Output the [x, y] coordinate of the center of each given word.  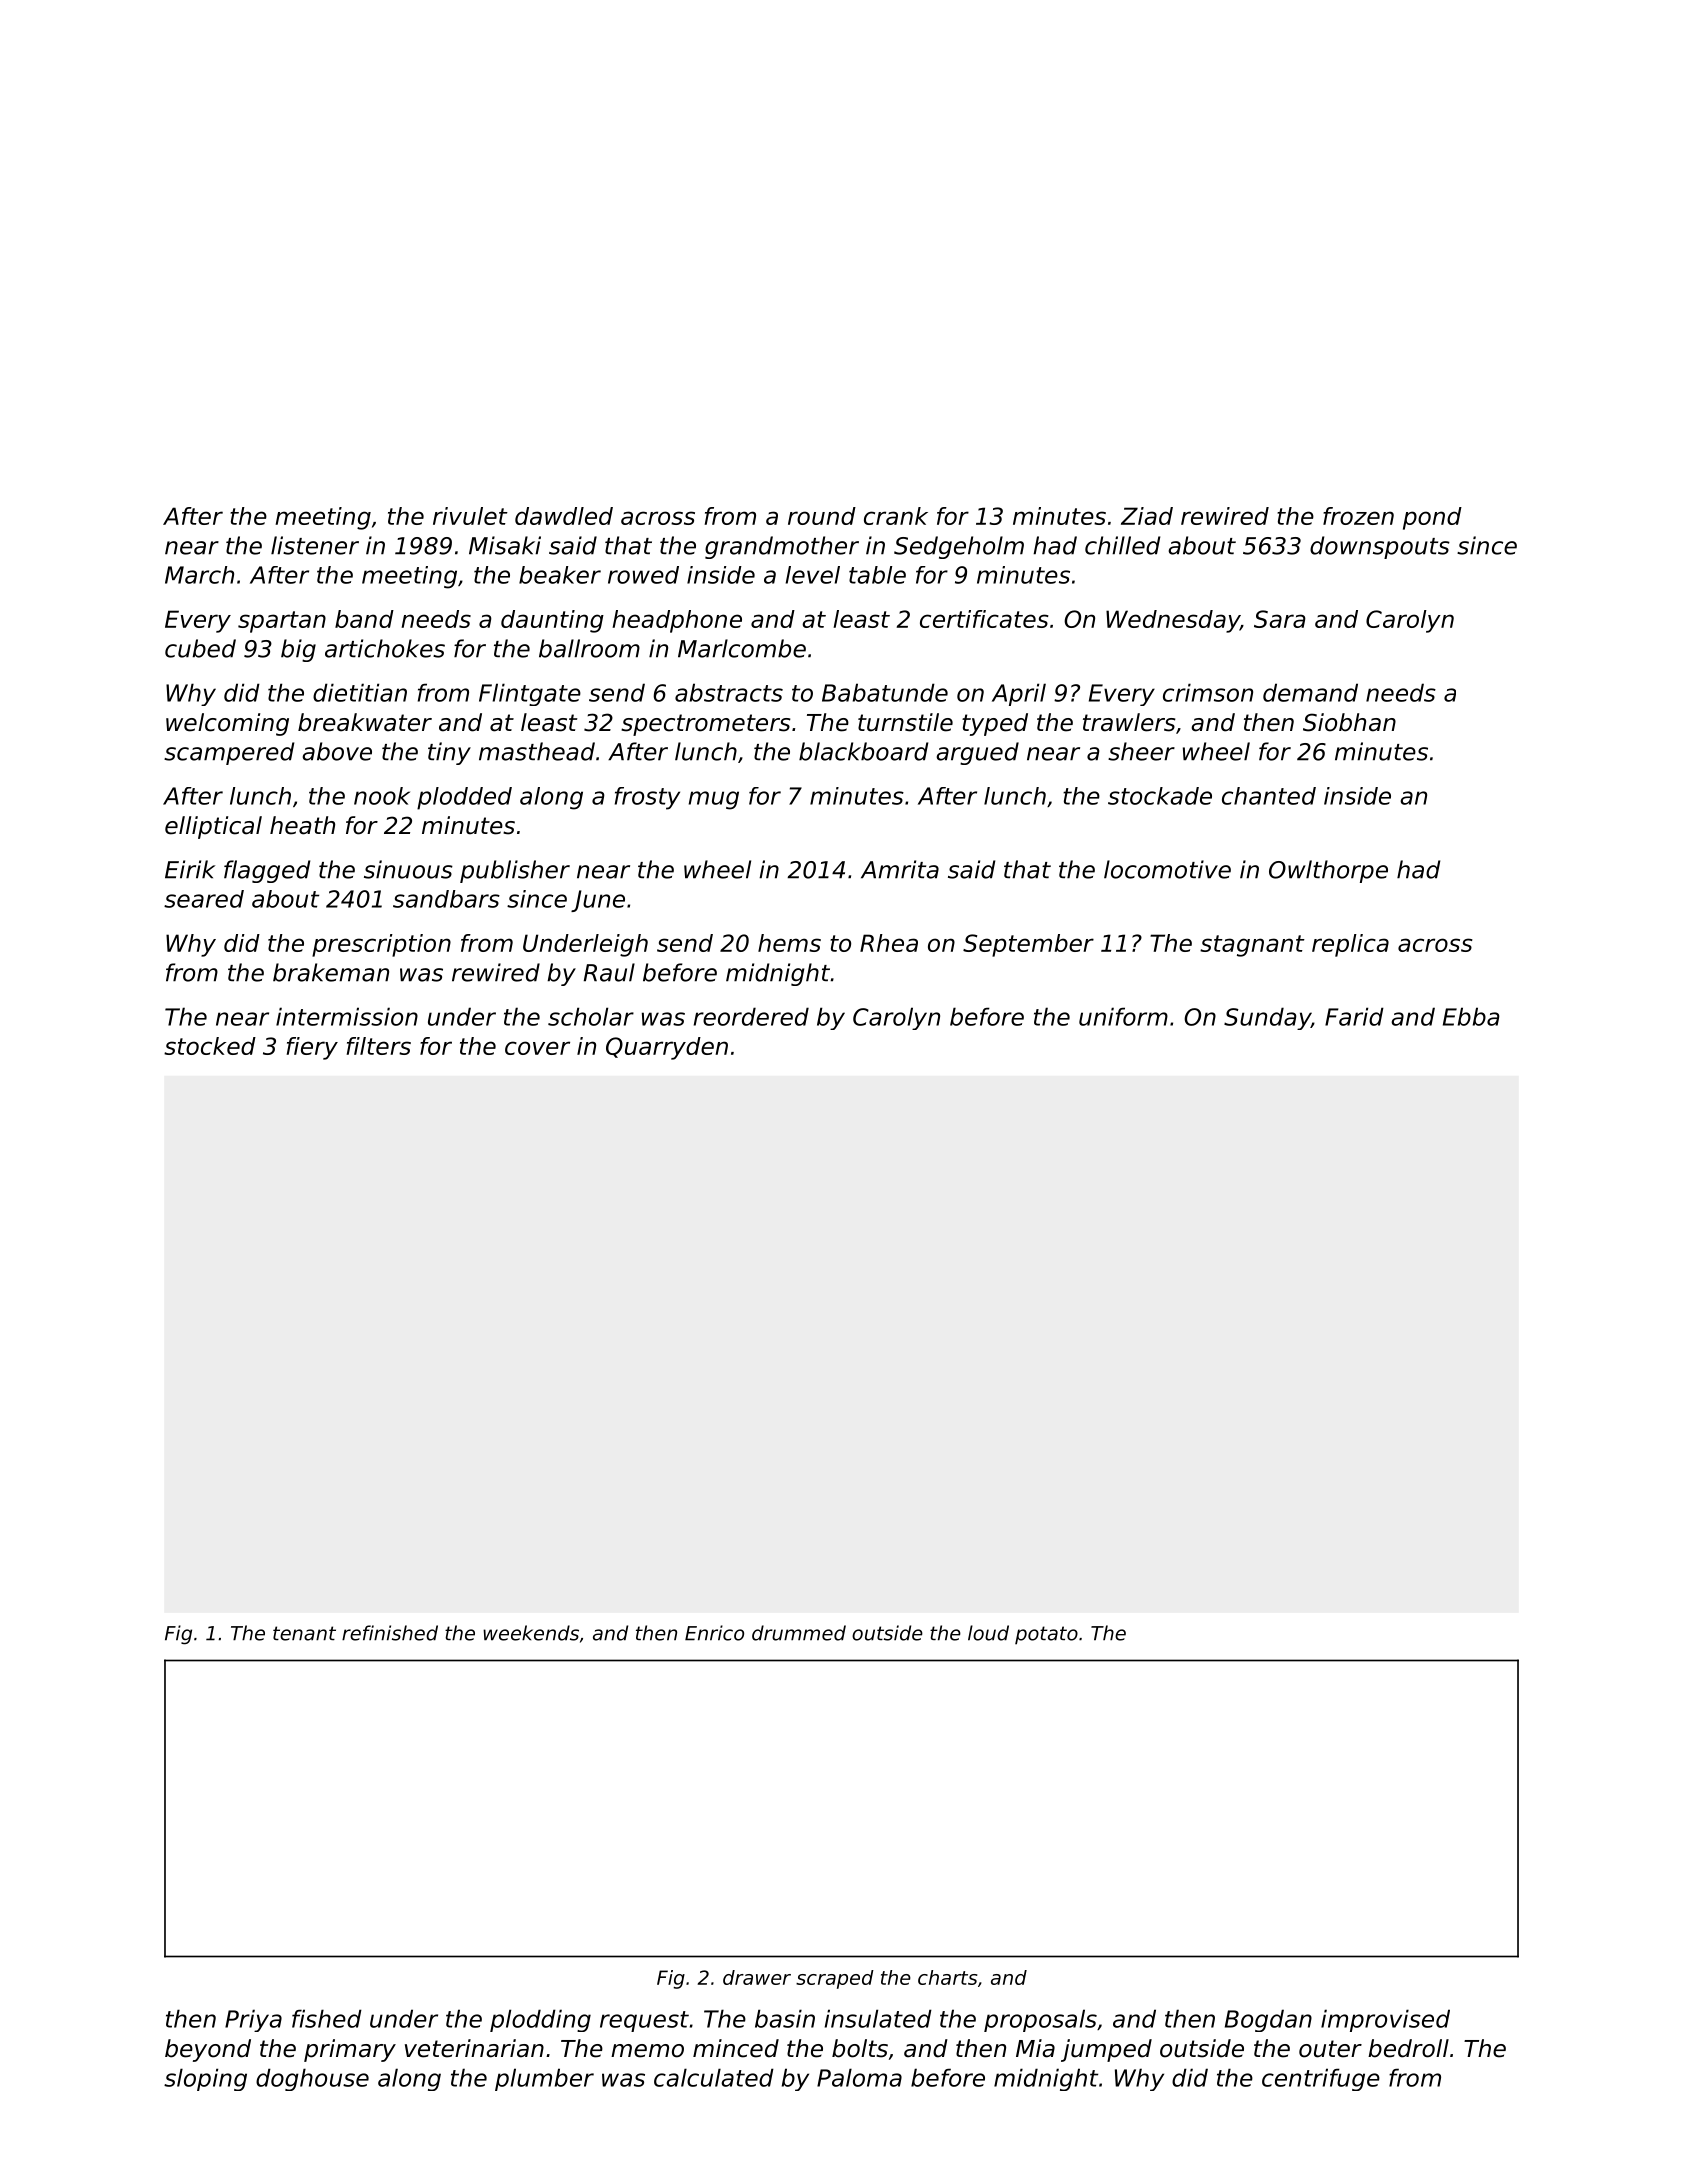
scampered [229, 753]
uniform [1123, 1016]
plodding [540, 2020]
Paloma [859, 2077]
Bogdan [1268, 2020]
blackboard [863, 751]
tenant [304, 1633]
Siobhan [1349, 722]
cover [537, 1048]
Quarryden [667, 1048]
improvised [1385, 2020]
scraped [835, 1979]
